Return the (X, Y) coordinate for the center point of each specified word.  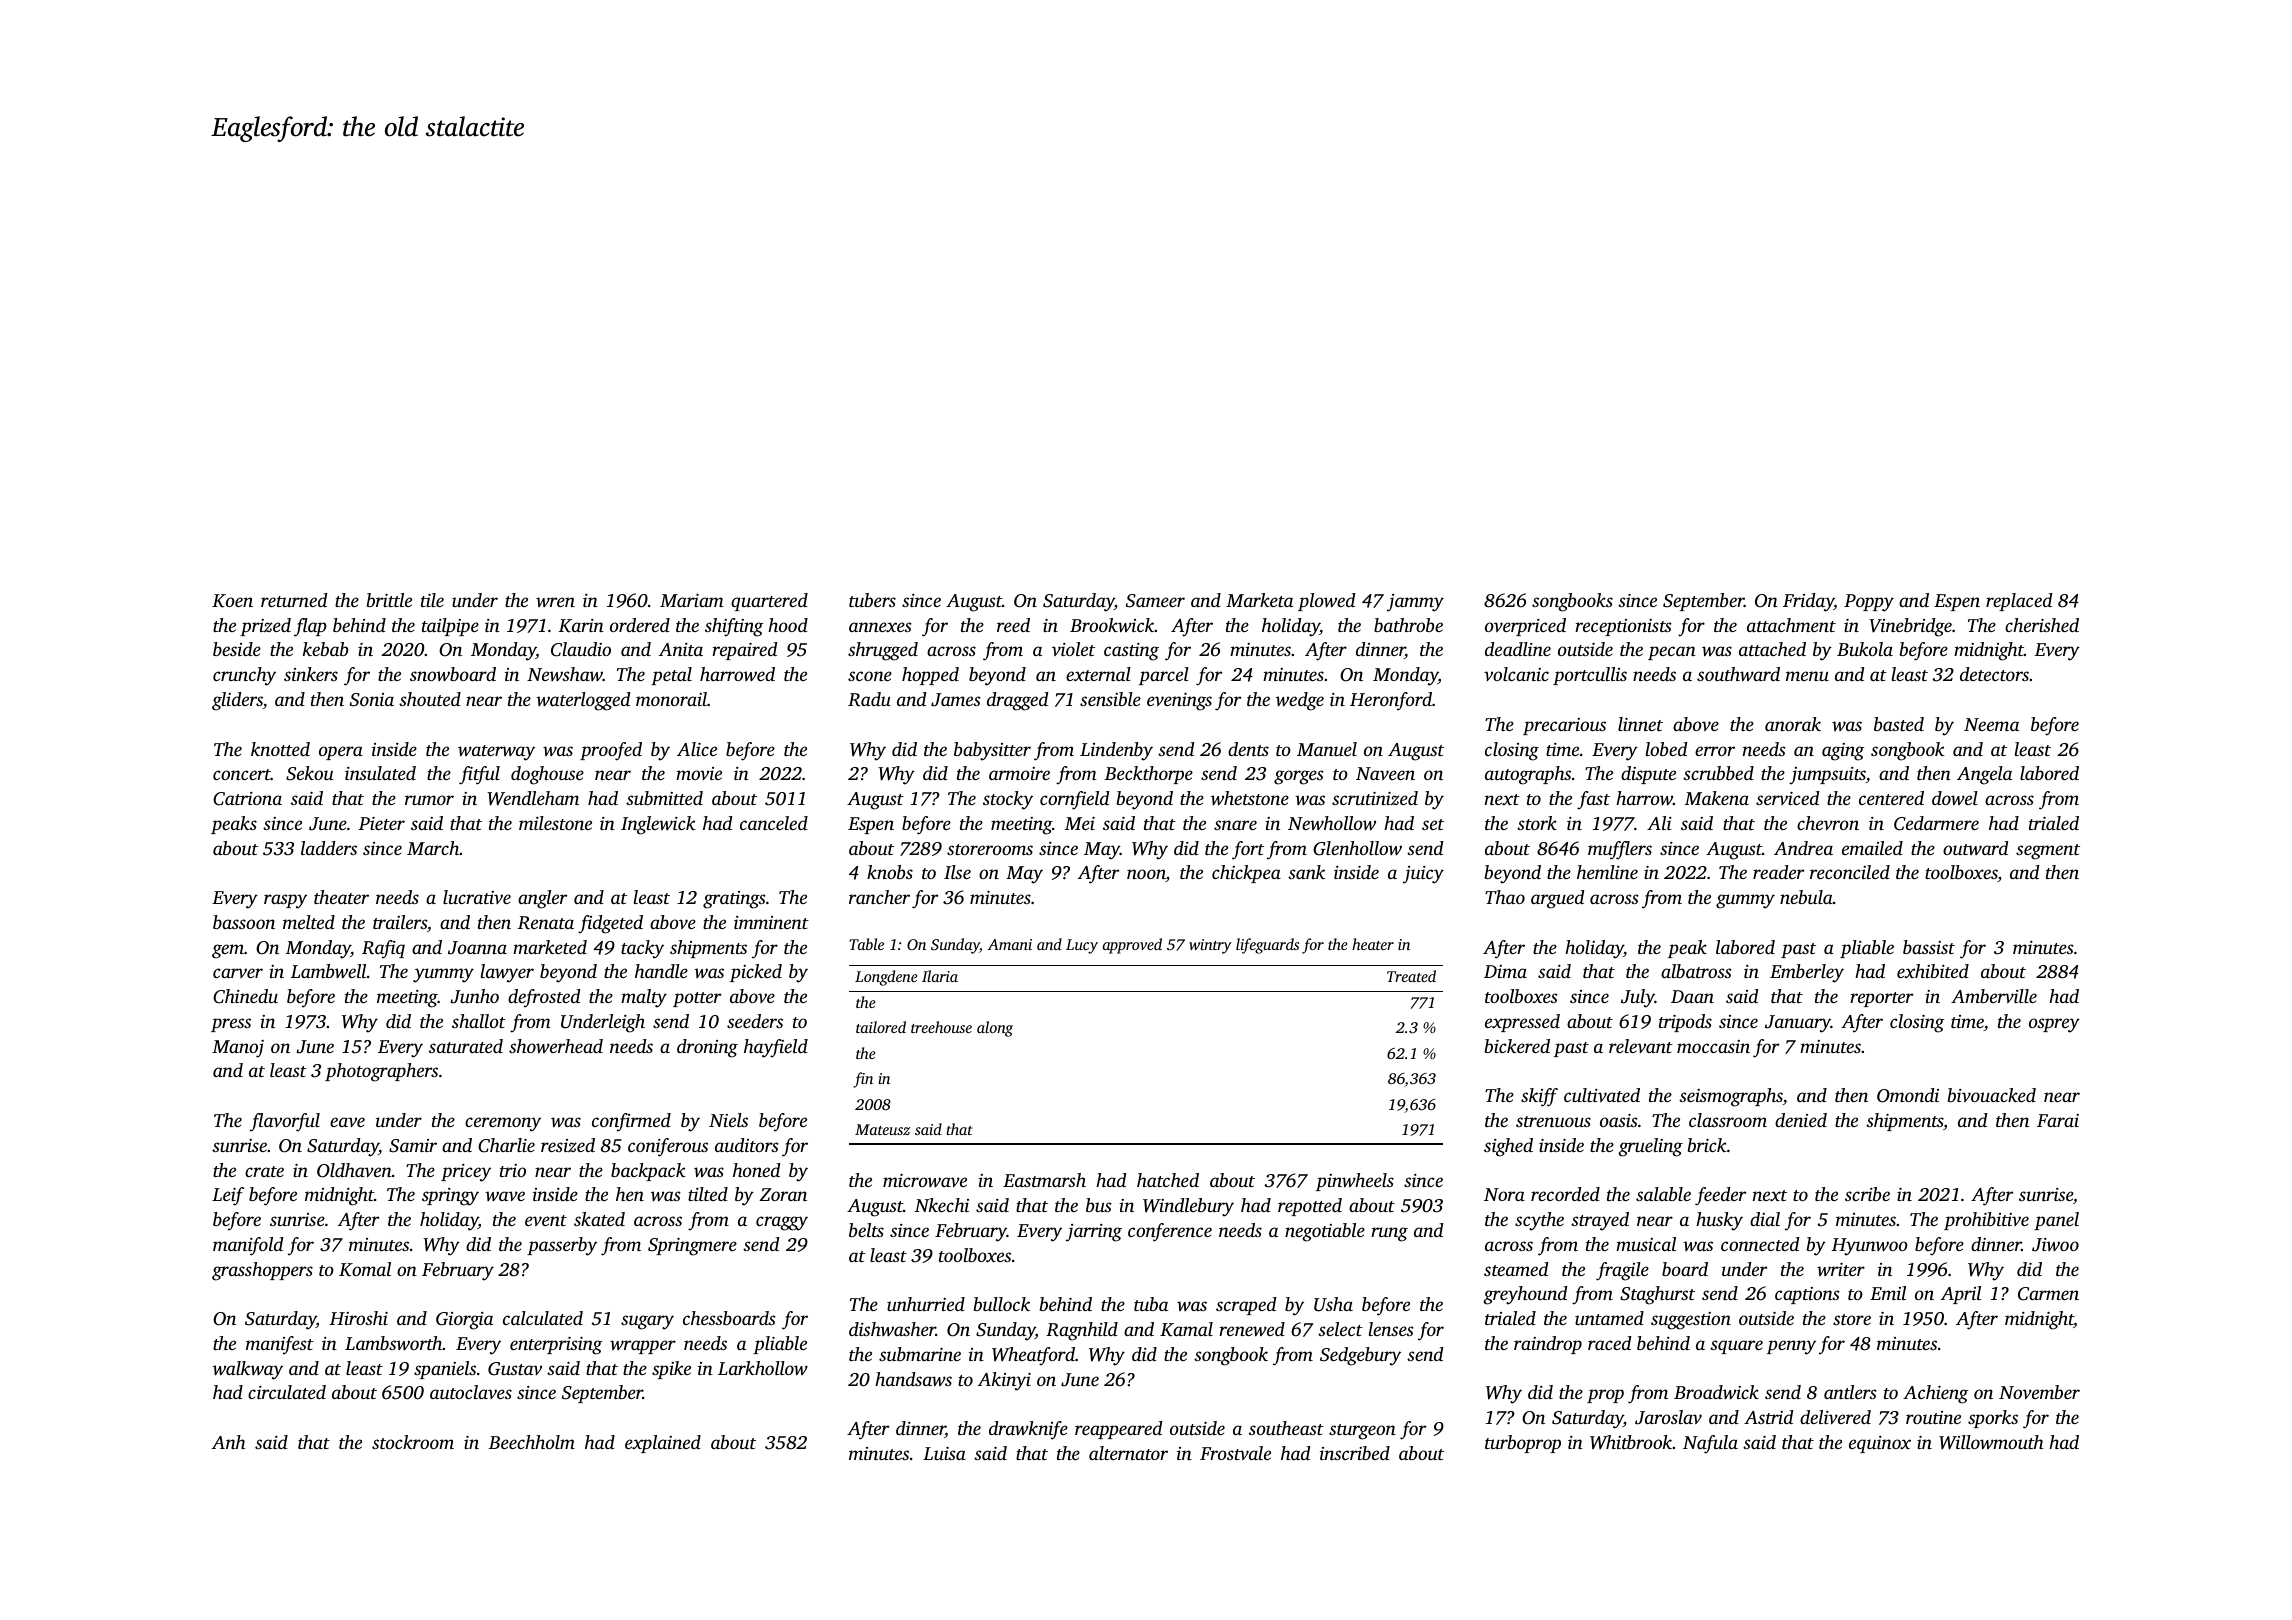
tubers (872, 600)
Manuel (1327, 749)
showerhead (556, 1046)
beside (237, 649)
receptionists (1623, 627)
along (995, 1029)
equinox (1880, 1444)
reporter (1881, 999)
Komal (365, 1269)
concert (242, 774)
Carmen (2048, 1294)
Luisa (944, 1453)
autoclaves (471, 1392)
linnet (1640, 724)
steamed (1516, 1269)
